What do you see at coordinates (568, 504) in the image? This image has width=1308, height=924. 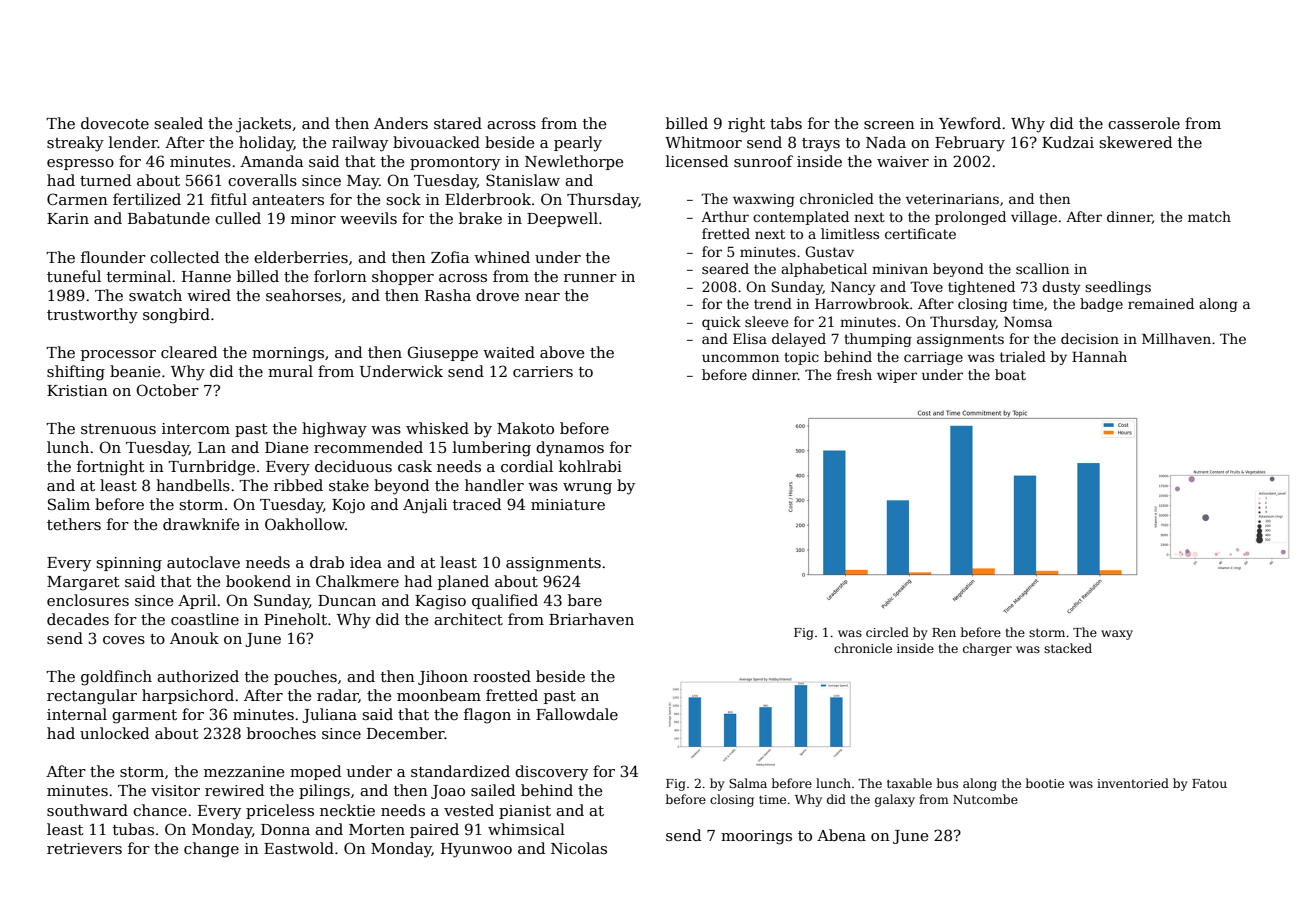 I see `miniature` at bounding box center [568, 504].
